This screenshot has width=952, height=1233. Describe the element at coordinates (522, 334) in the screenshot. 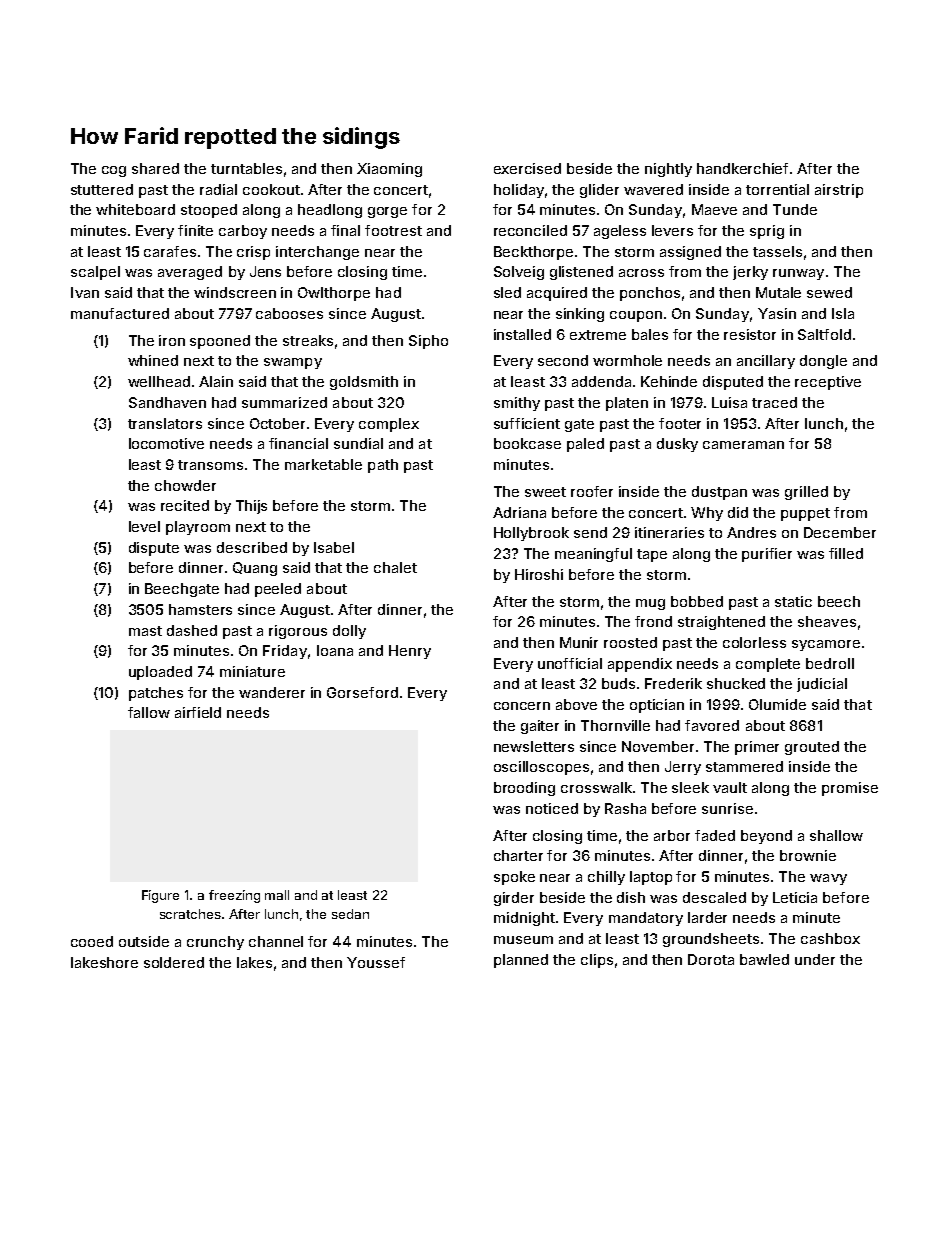

I see `installed` at that location.
